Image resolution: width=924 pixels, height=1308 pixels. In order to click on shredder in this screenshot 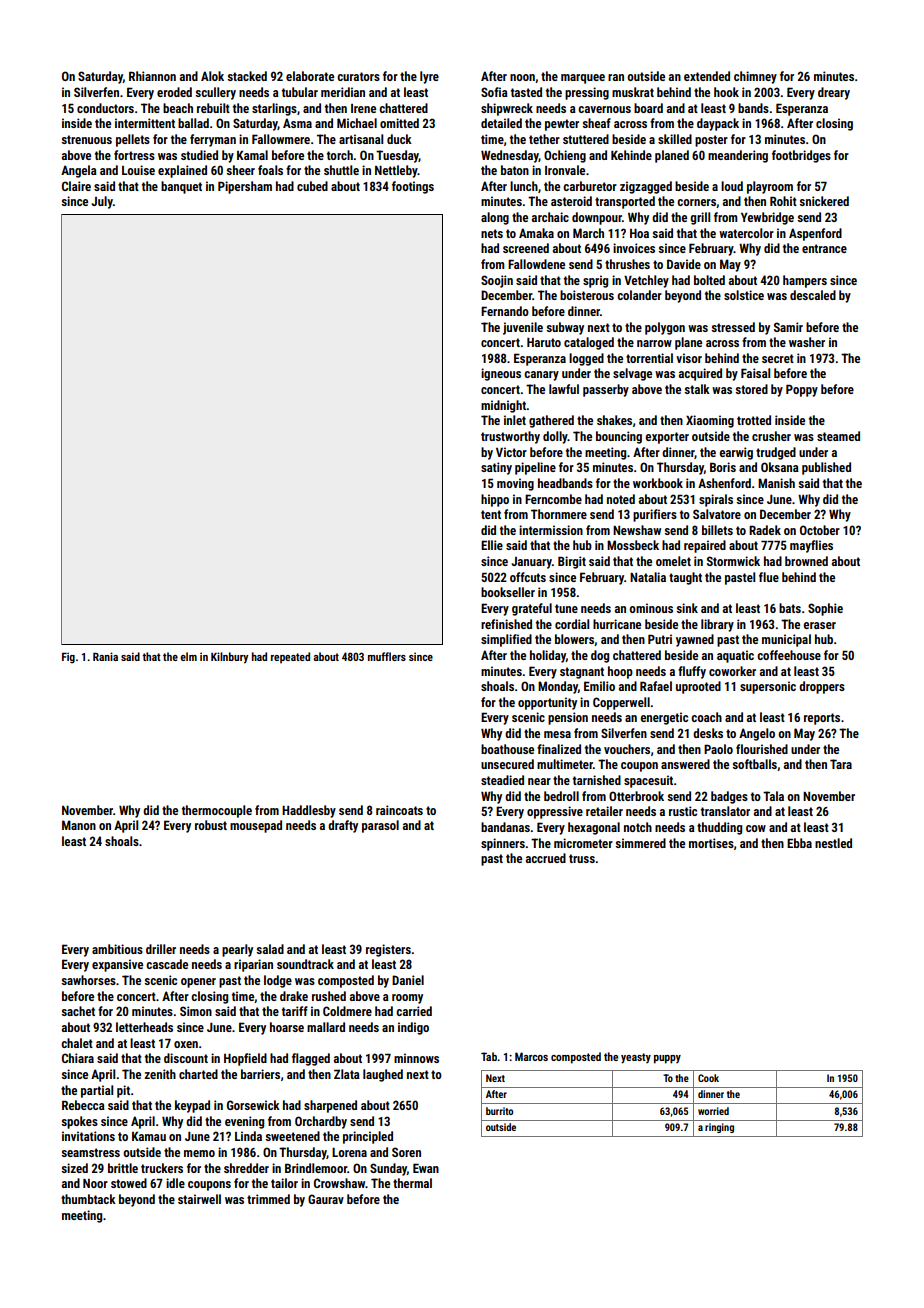, I will do `click(246, 1168)`.
